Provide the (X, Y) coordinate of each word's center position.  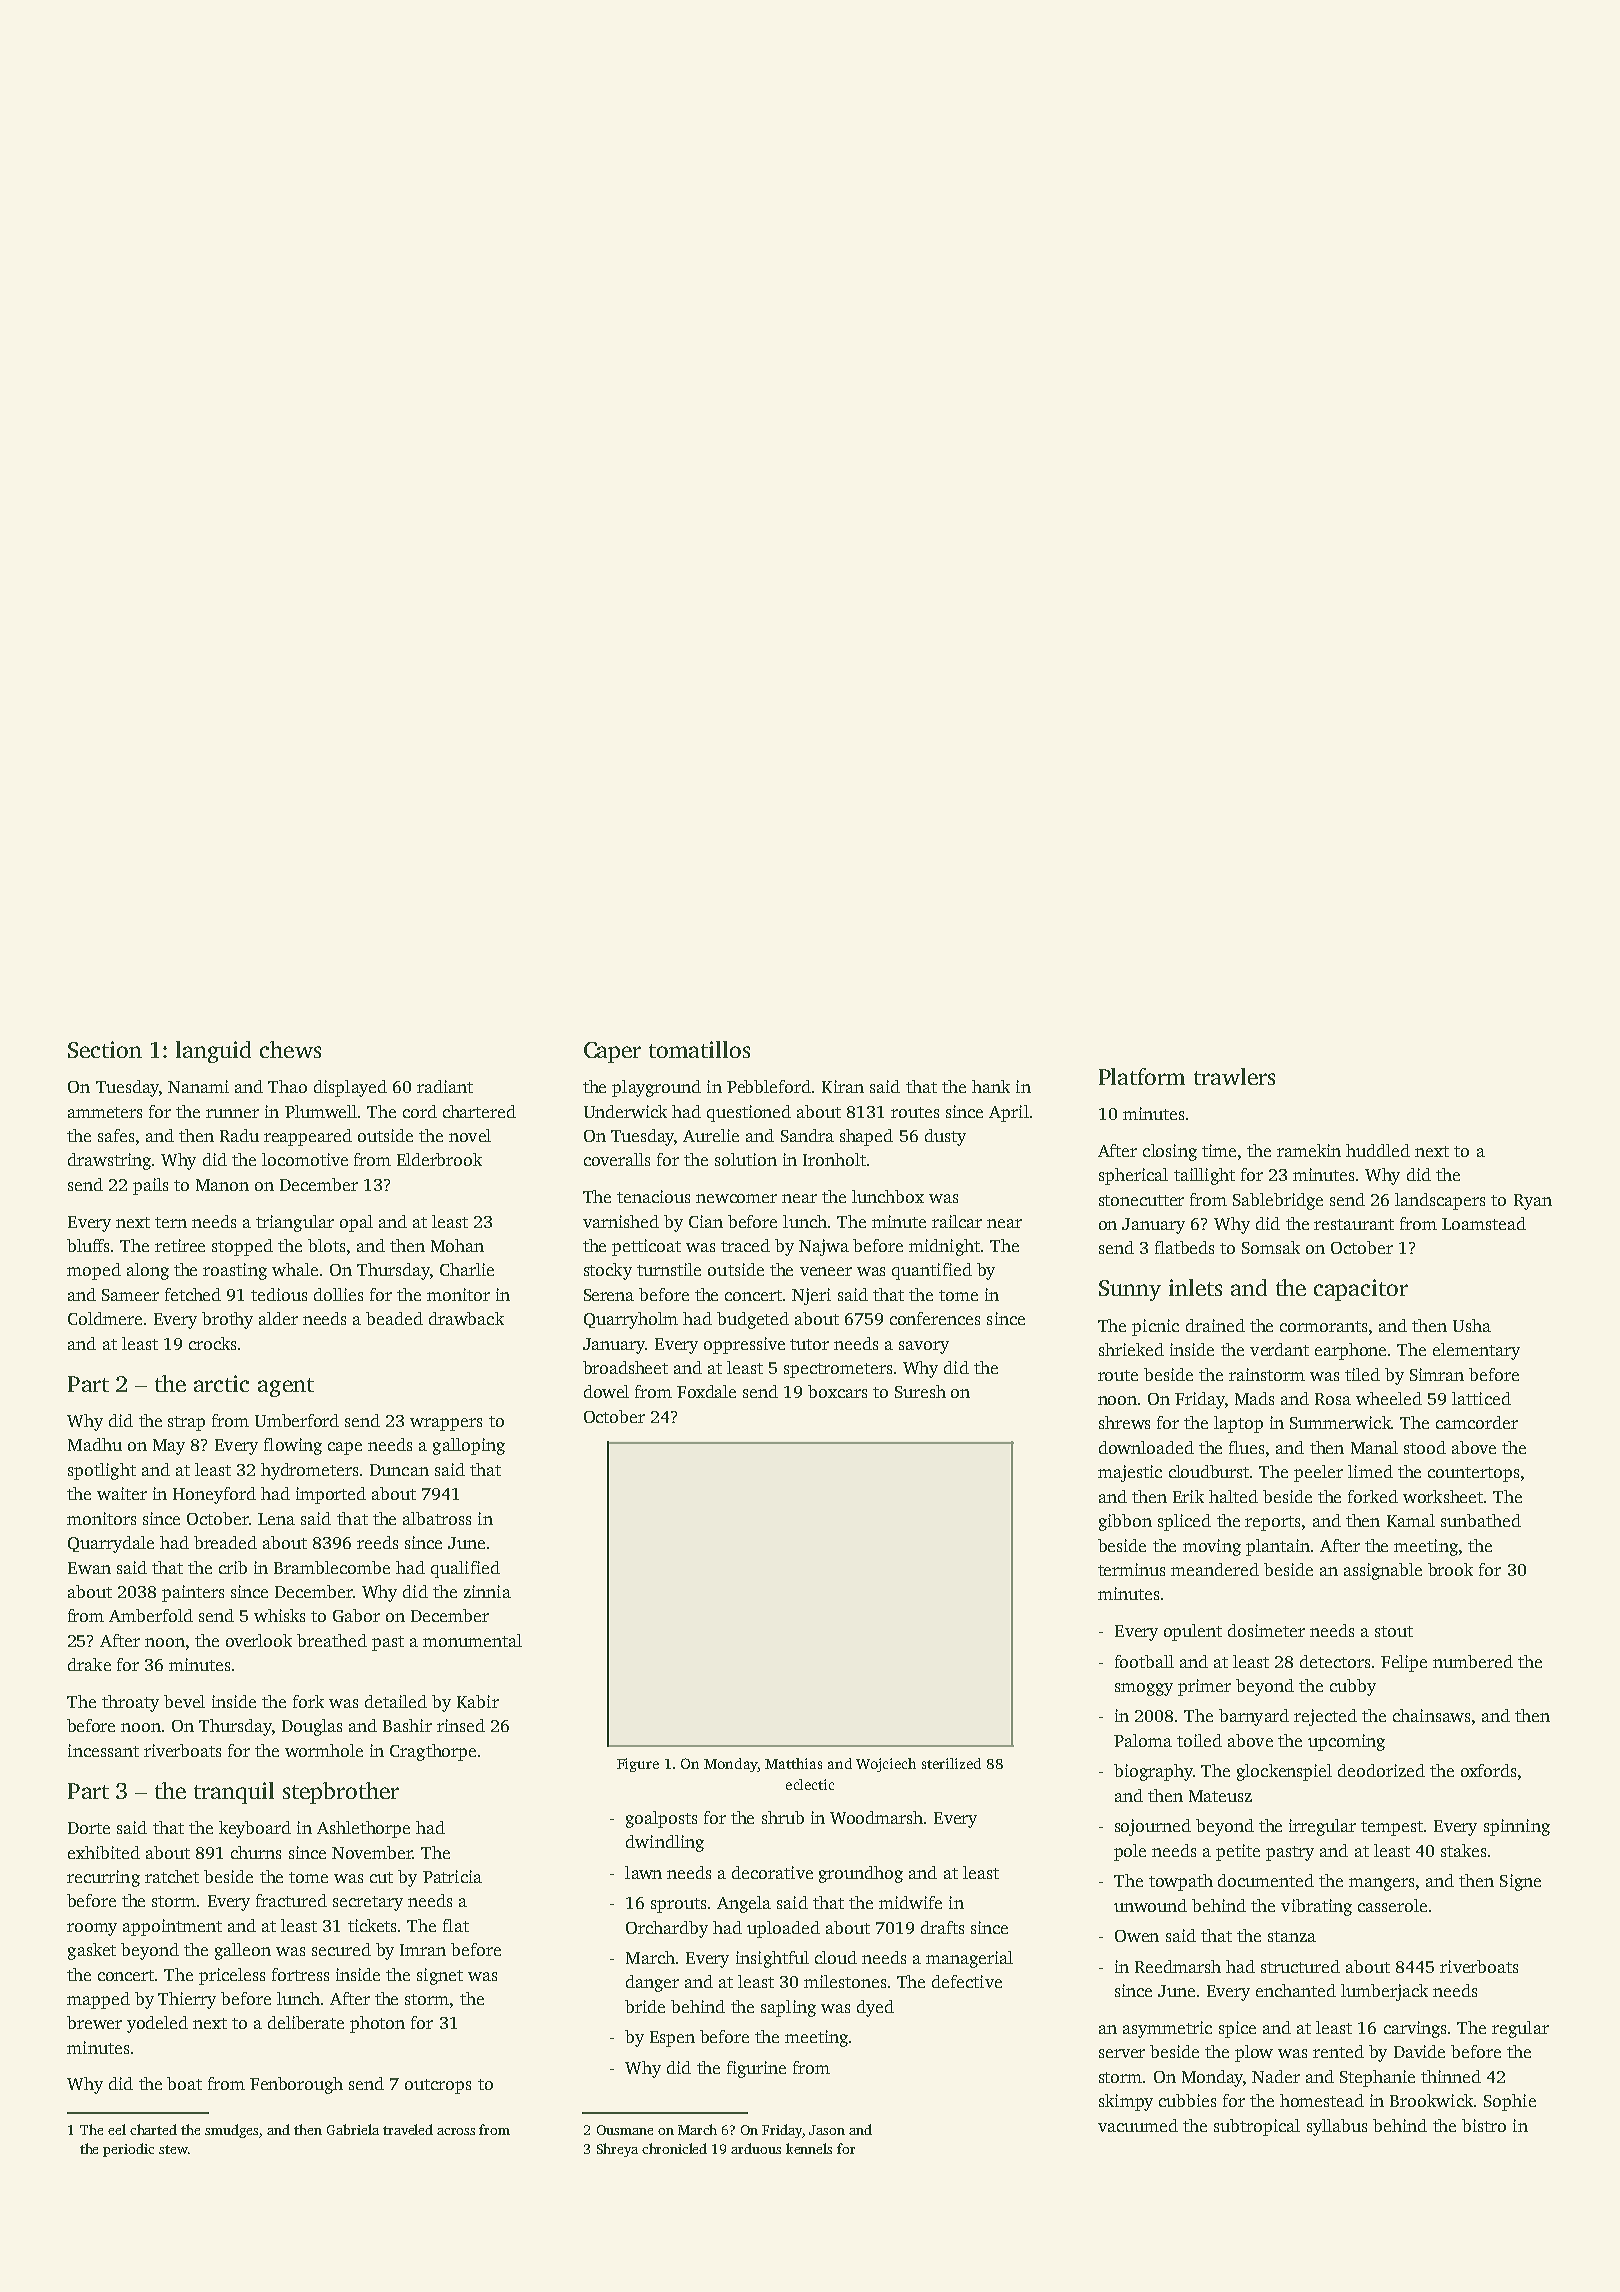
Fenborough (296, 2085)
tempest (1392, 1828)
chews (290, 1049)
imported (331, 1495)
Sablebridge (1278, 1201)
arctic (221, 1383)
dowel (606, 1391)
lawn (643, 1872)
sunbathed (1481, 1520)
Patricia (452, 1876)
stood (1425, 1447)
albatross (437, 1518)
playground (656, 1088)
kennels (809, 2148)
